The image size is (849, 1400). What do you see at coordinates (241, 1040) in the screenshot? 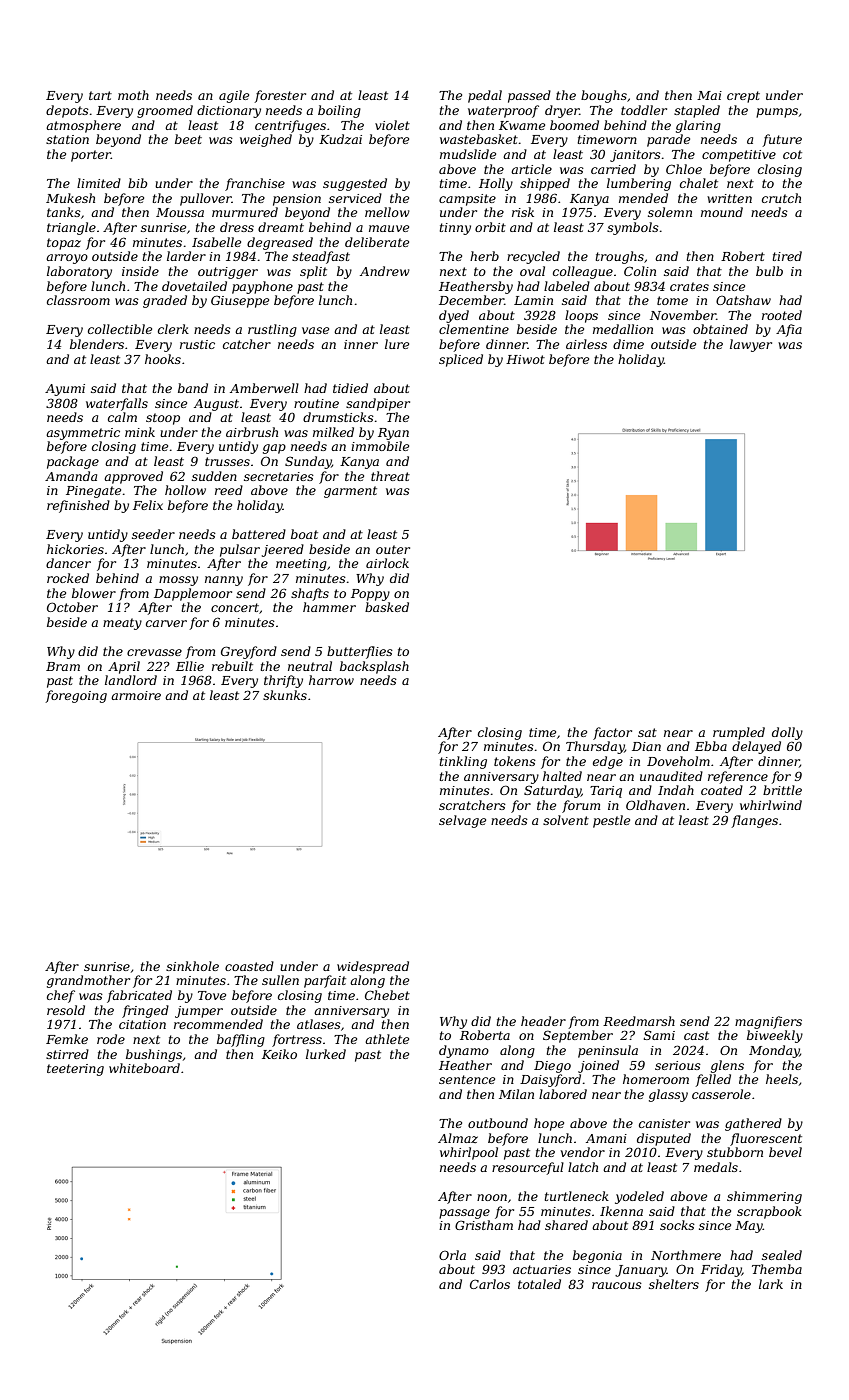
I see `baffling` at bounding box center [241, 1040].
